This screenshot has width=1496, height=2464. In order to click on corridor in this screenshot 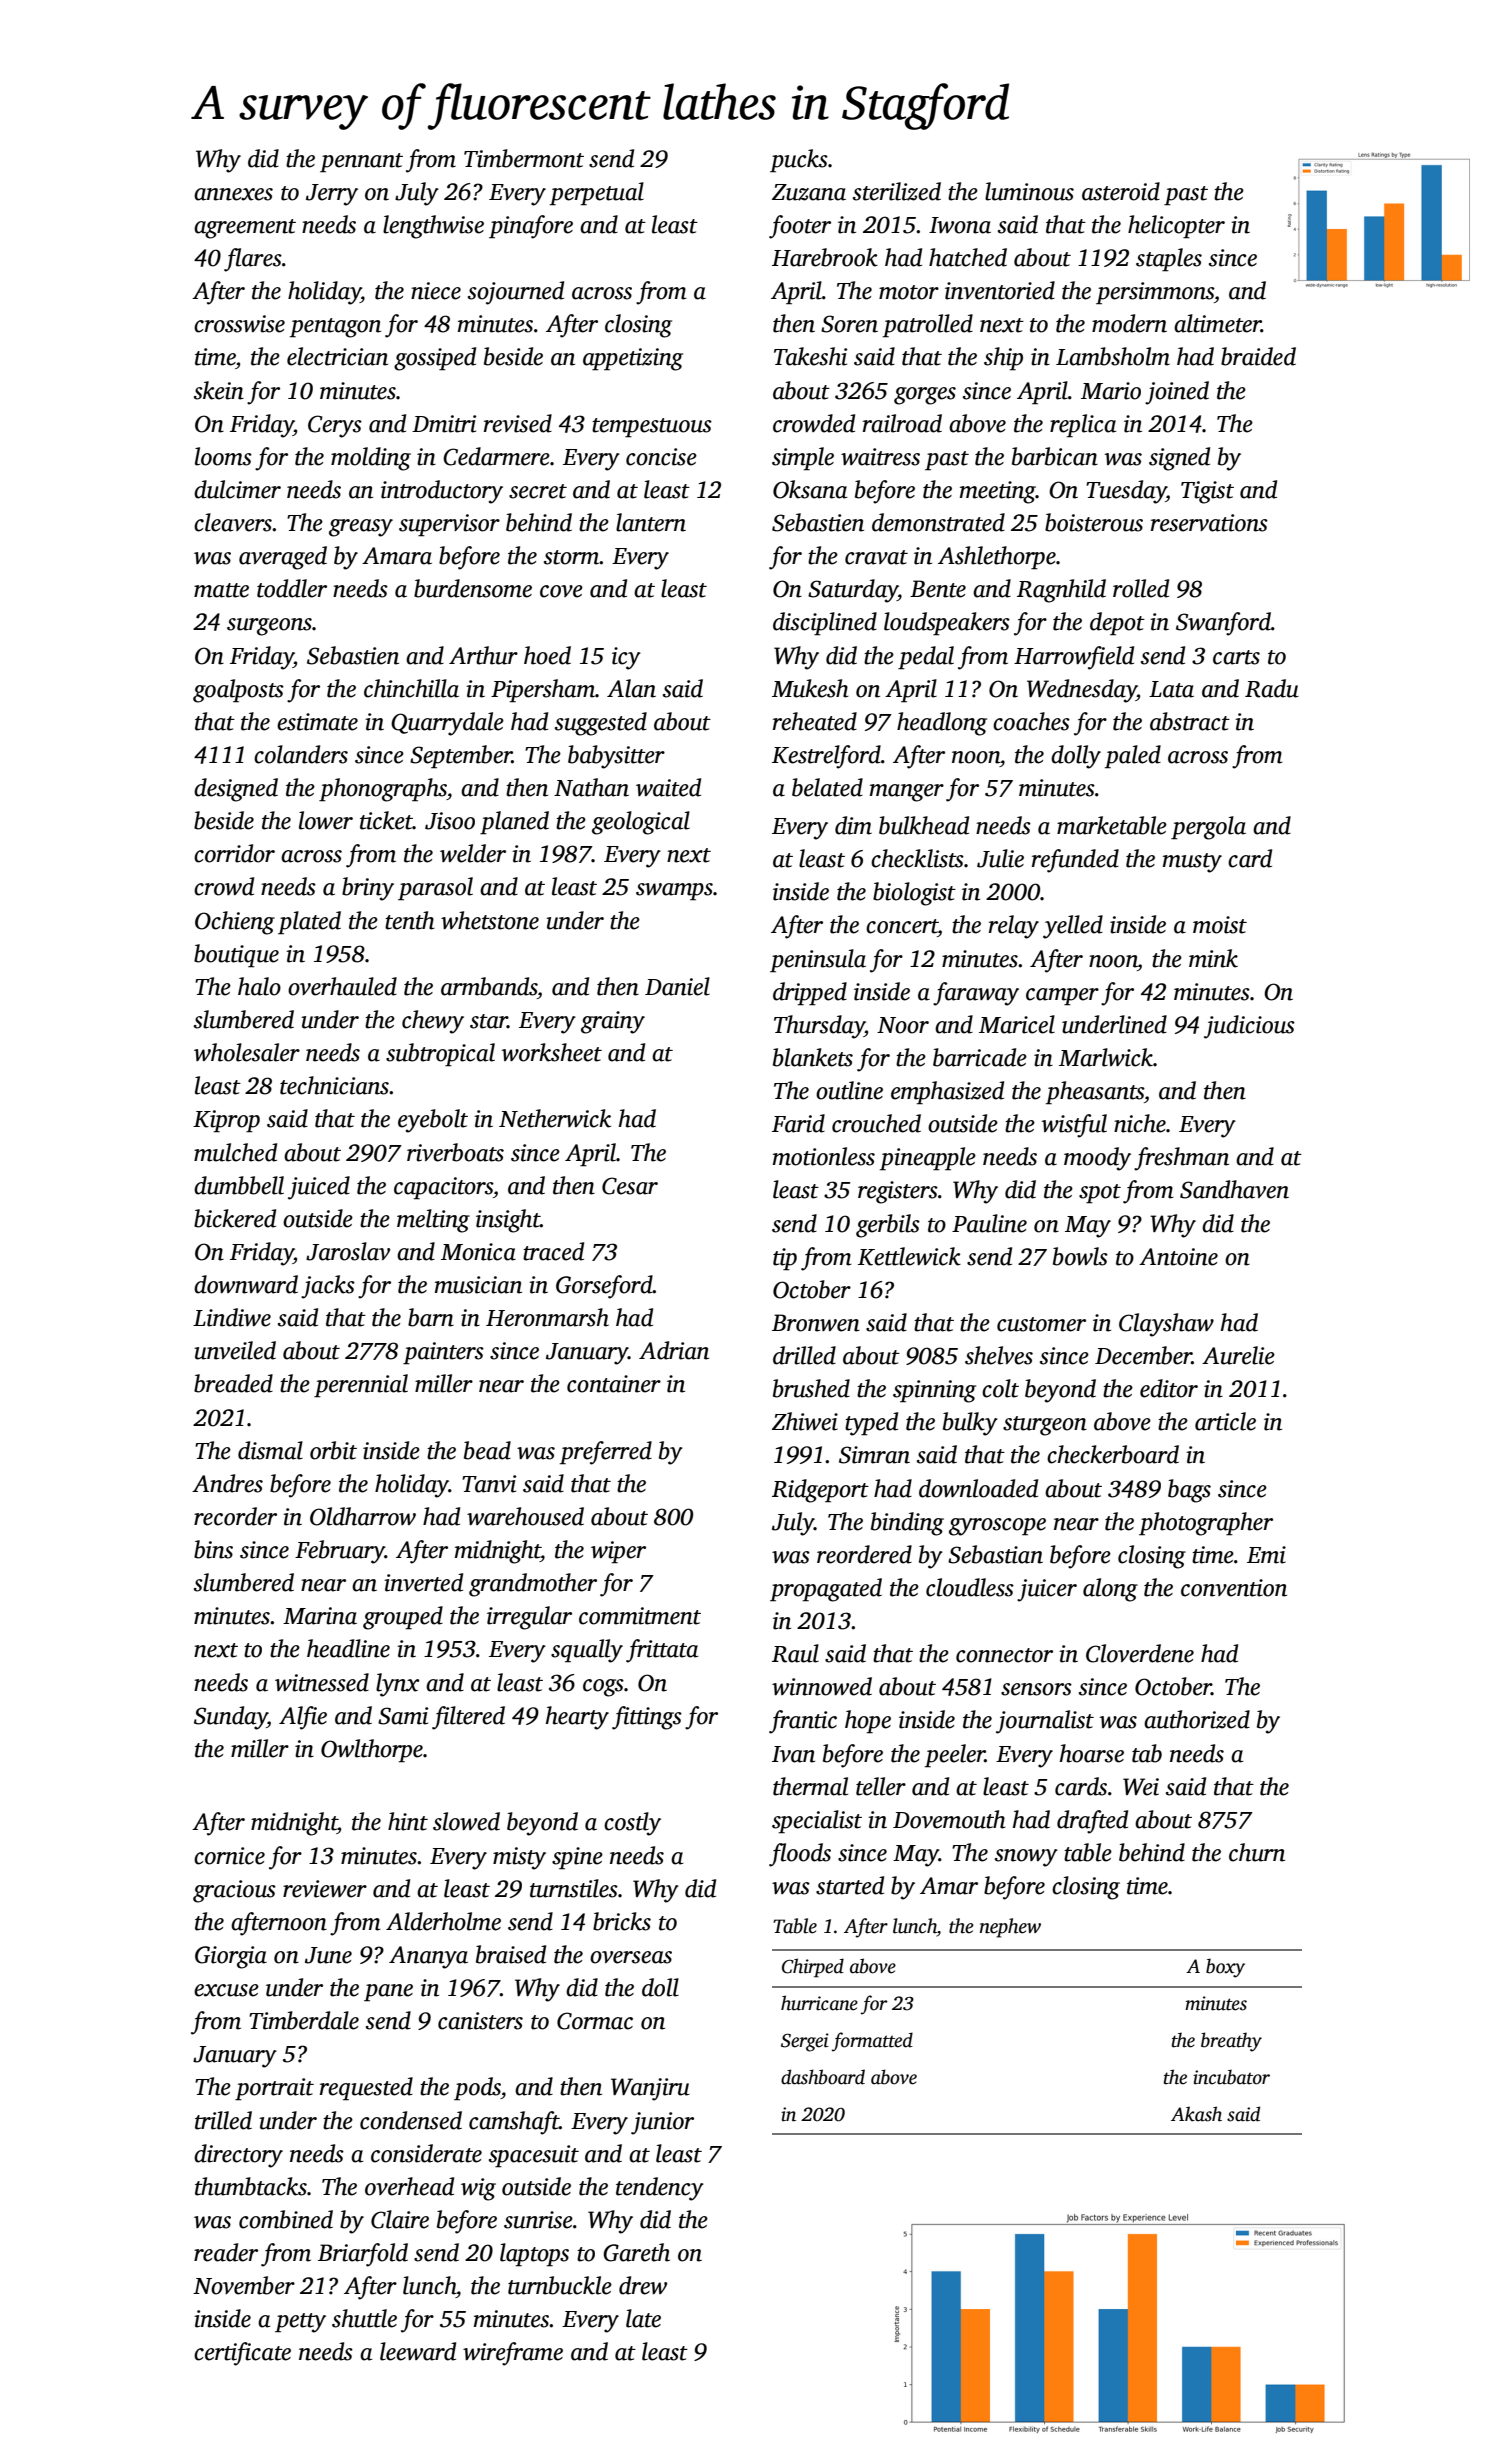, I will do `click(234, 853)`.
